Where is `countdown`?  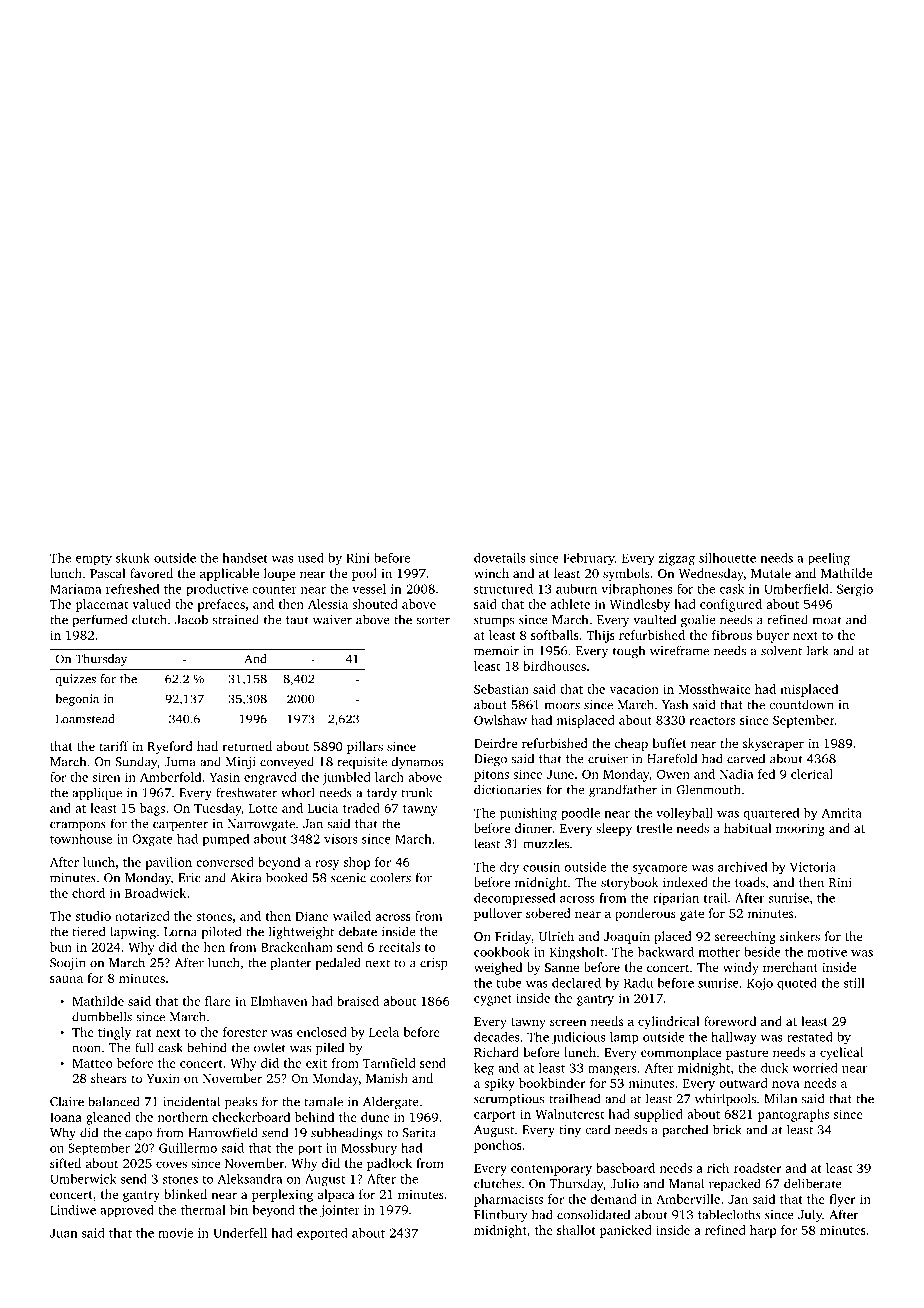 countdown is located at coordinates (801, 704).
